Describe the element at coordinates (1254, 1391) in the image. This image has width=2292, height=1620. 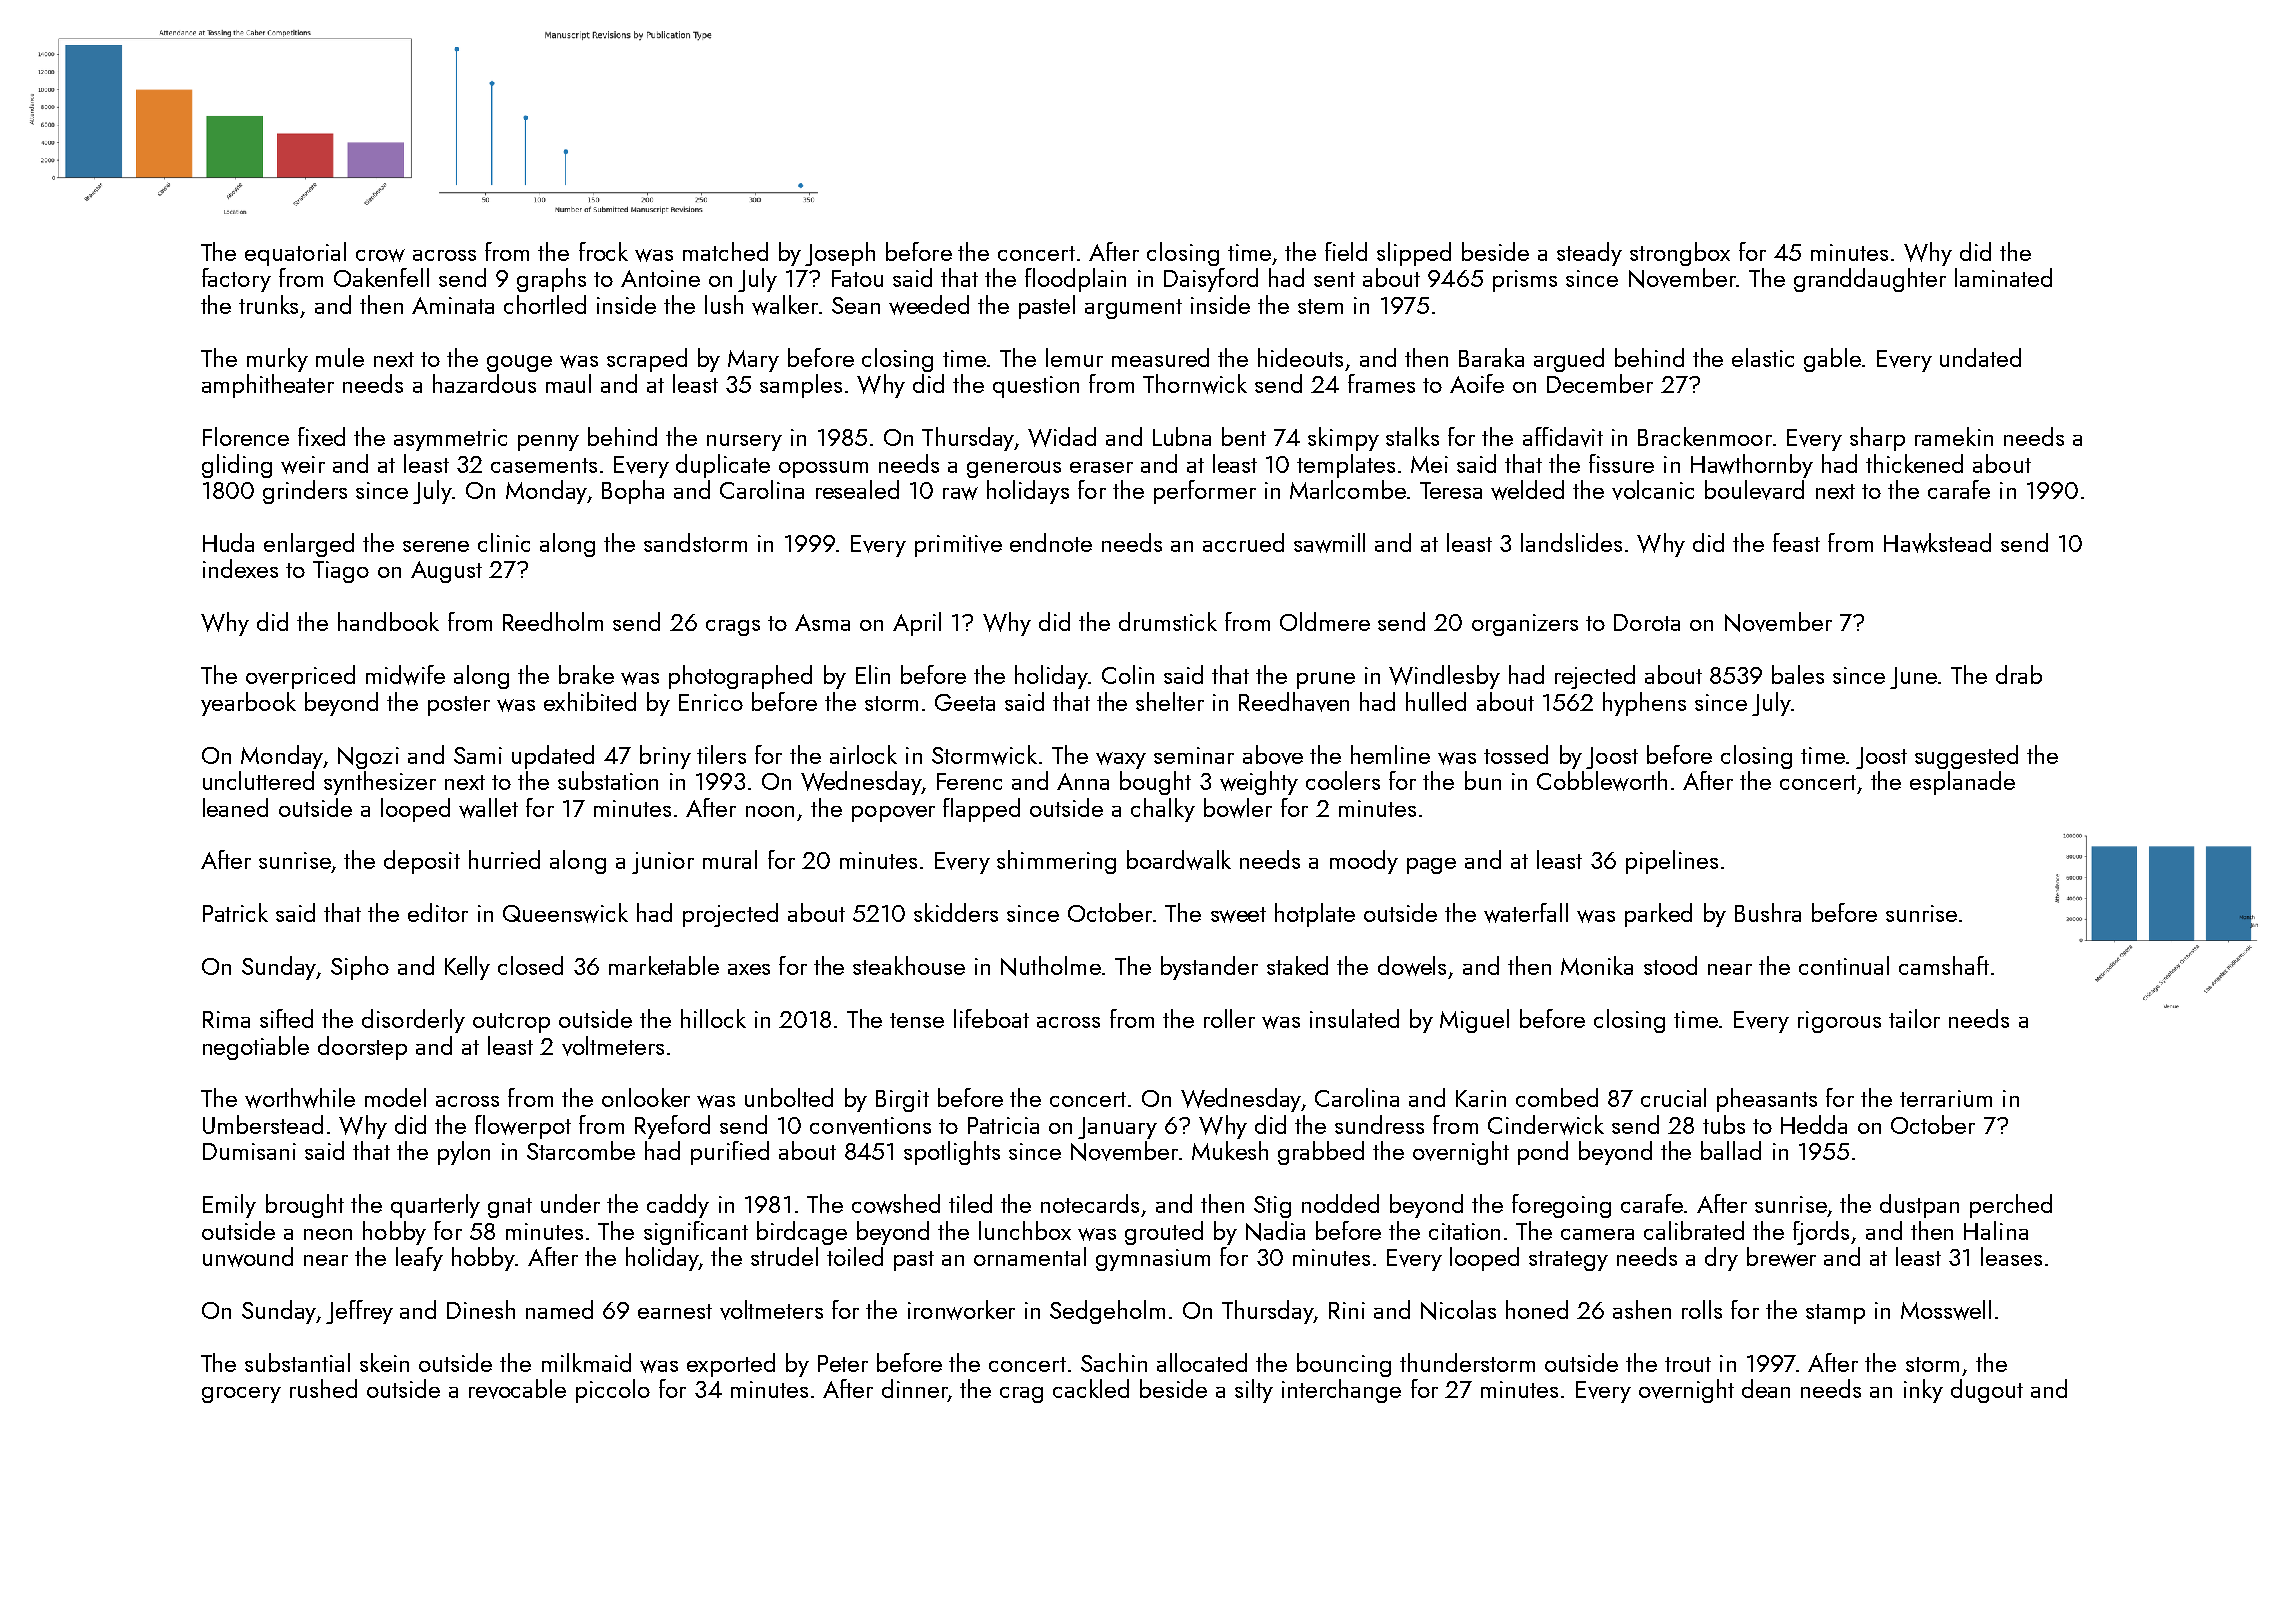
I see `silty` at that location.
